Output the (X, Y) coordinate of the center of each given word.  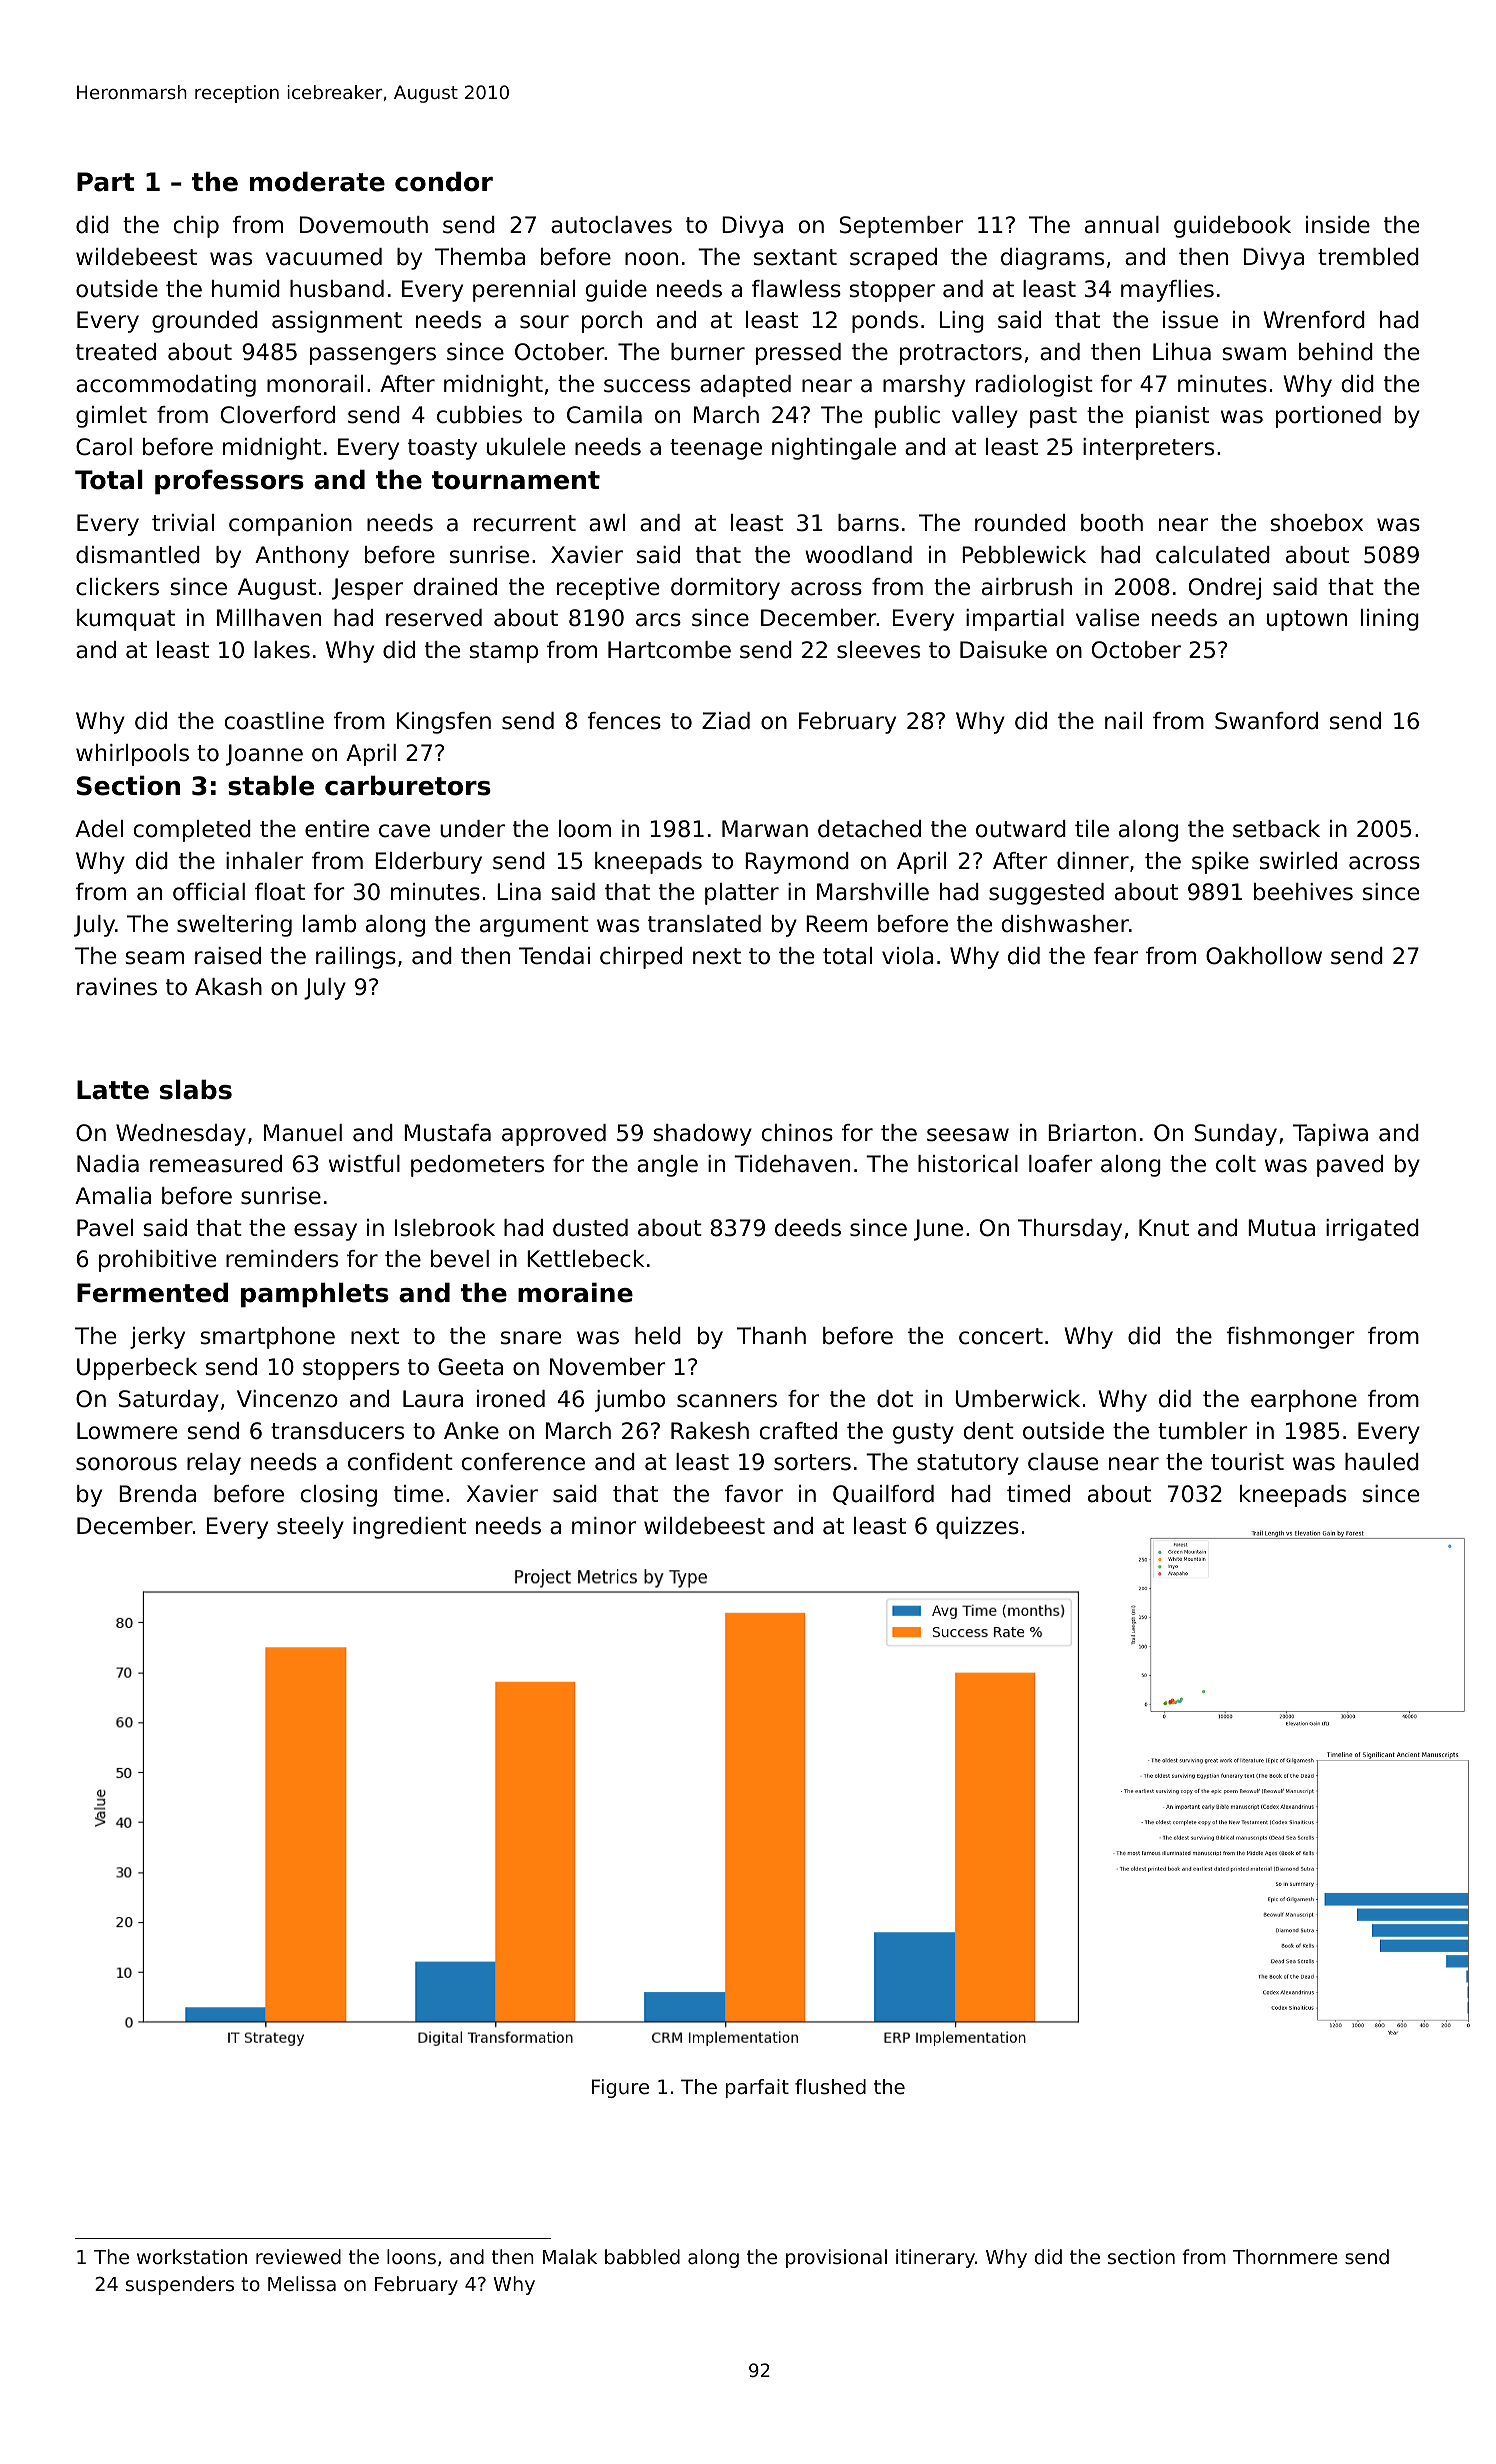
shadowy (702, 1135)
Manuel (303, 1133)
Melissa (302, 2283)
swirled (1298, 861)
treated (116, 352)
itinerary (935, 2258)
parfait (757, 2088)
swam (1254, 354)
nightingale (834, 449)
